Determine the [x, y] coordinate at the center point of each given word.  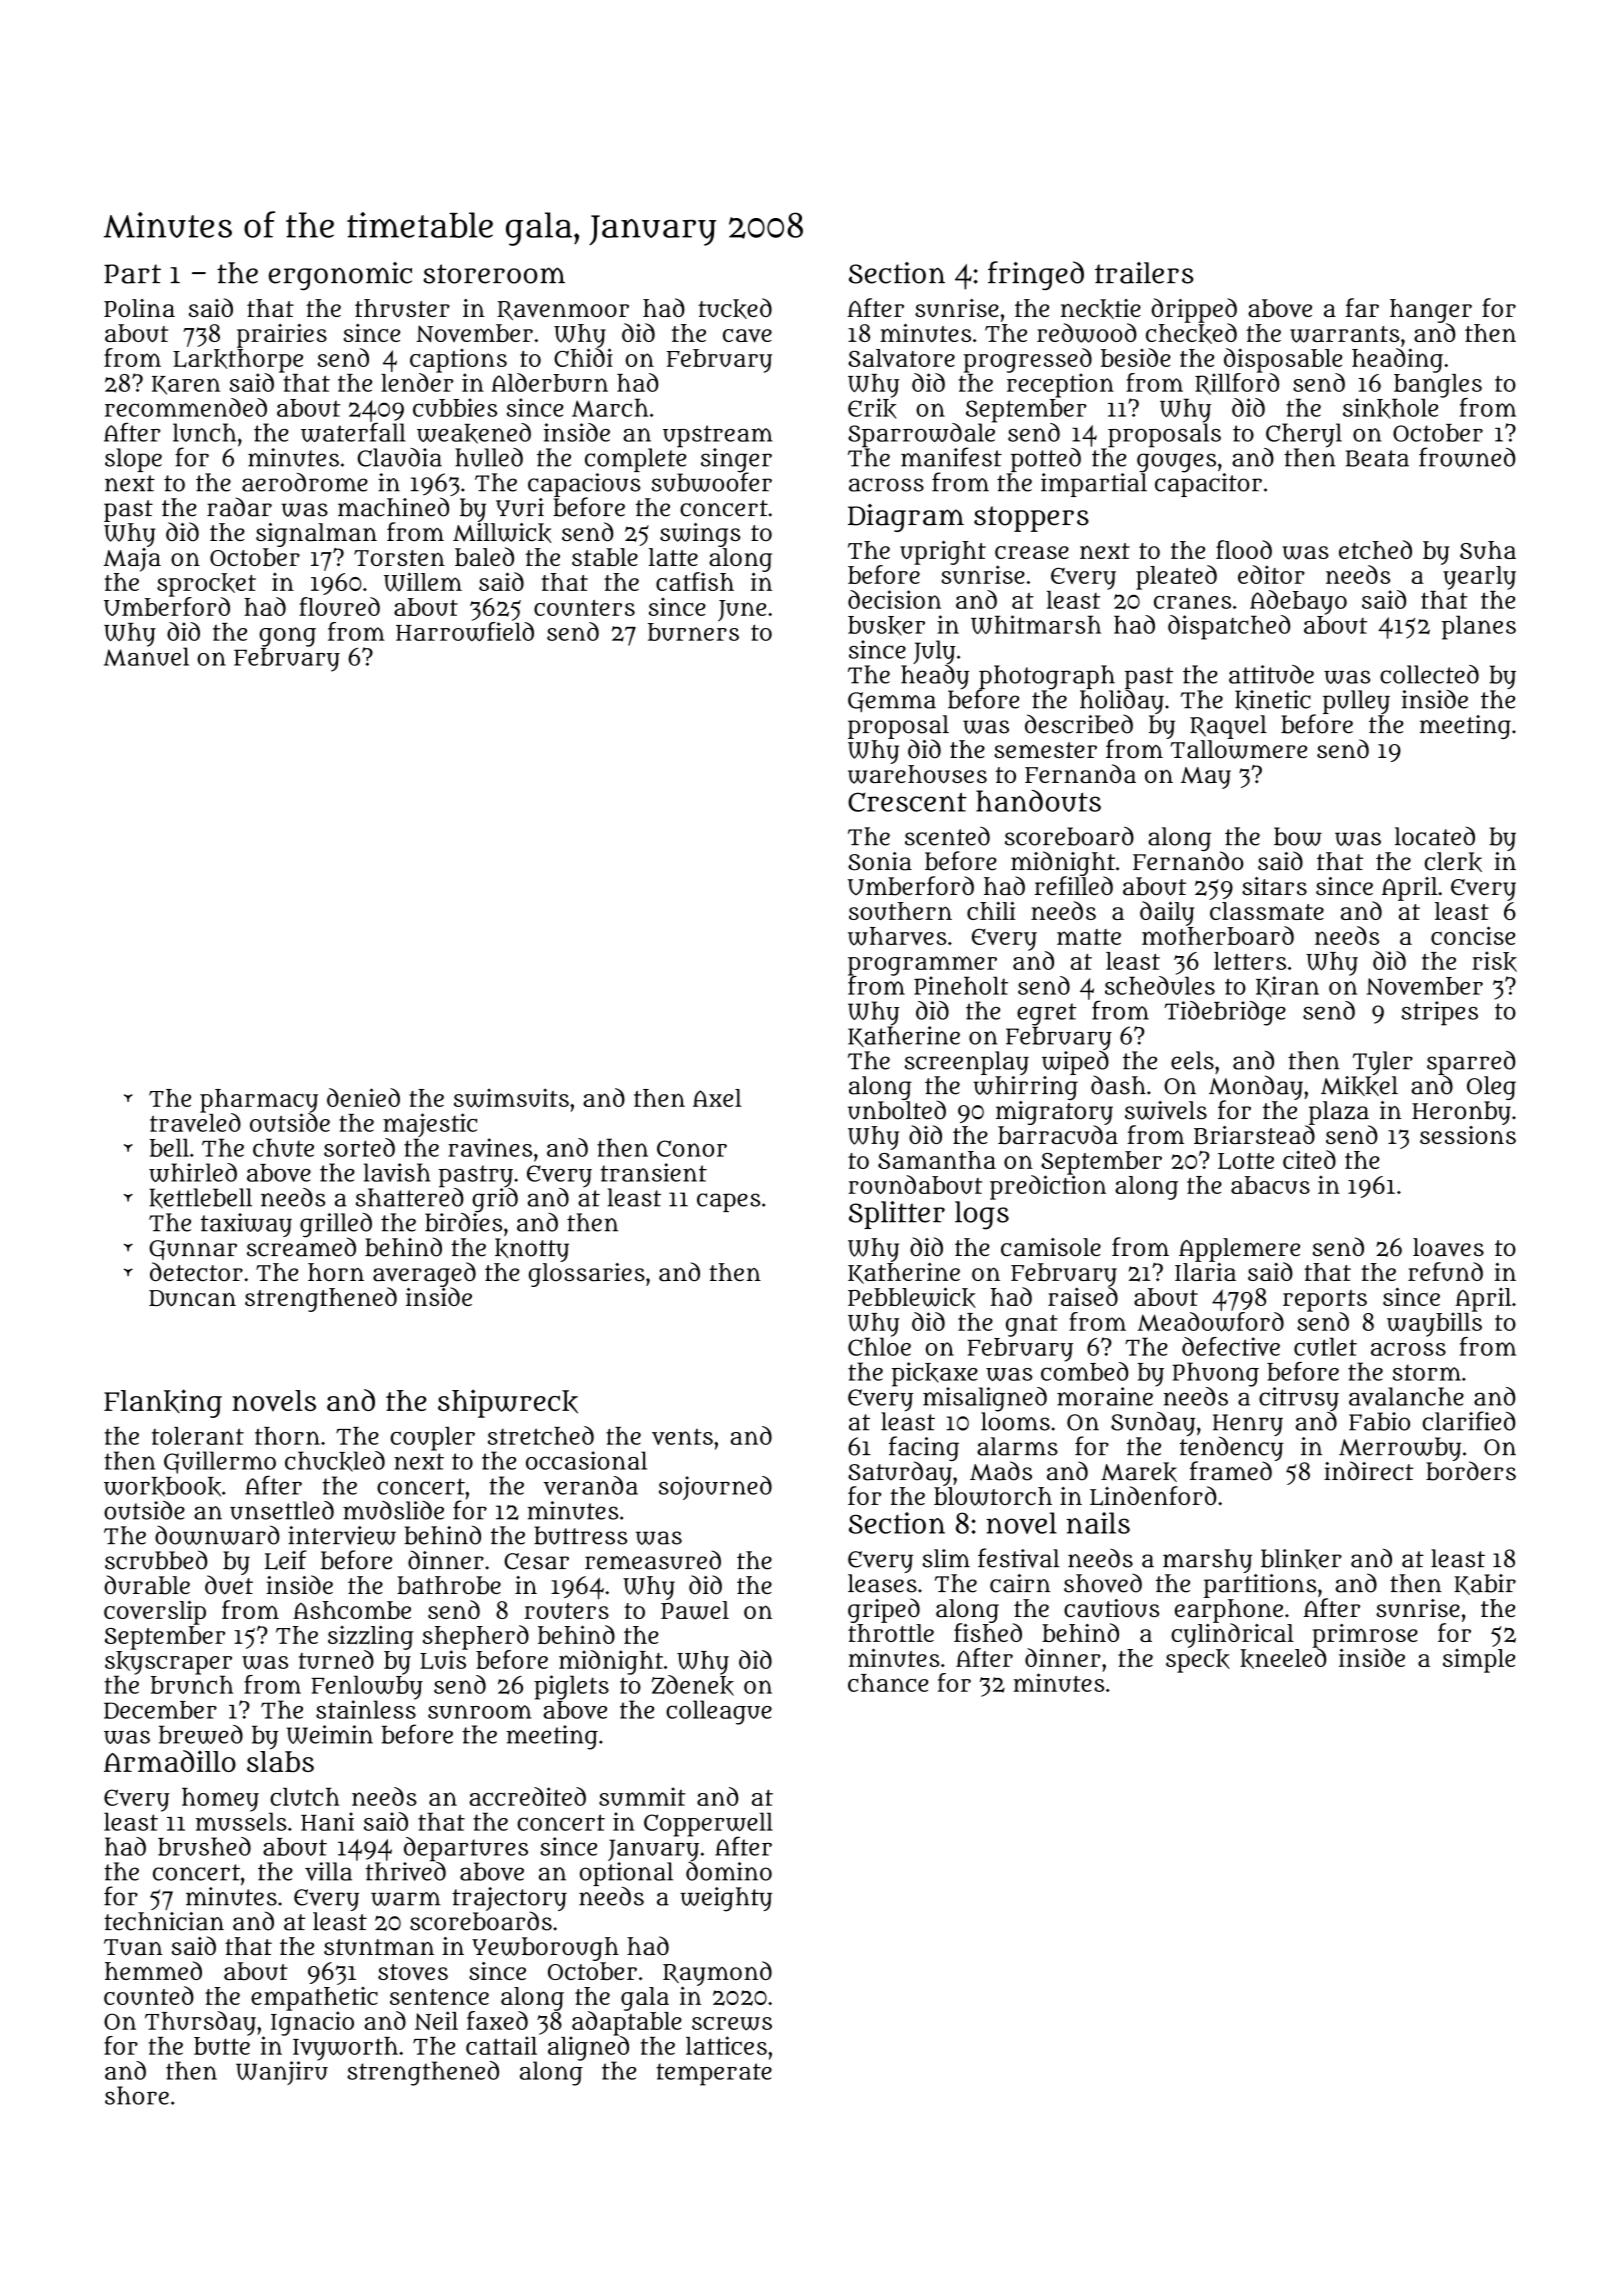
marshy [1207, 1561]
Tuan [133, 1947]
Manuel [146, 656]
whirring [1025, 1088]
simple [1479, 1661]
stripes [1439, 1013]
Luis [443, 1660]
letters [1250, 961]
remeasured [653, 1560]
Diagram [906, 518]
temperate [714, 2074]
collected [1429, 674]
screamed [301, 1247]
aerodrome [305, 482]
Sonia [880, 861]
